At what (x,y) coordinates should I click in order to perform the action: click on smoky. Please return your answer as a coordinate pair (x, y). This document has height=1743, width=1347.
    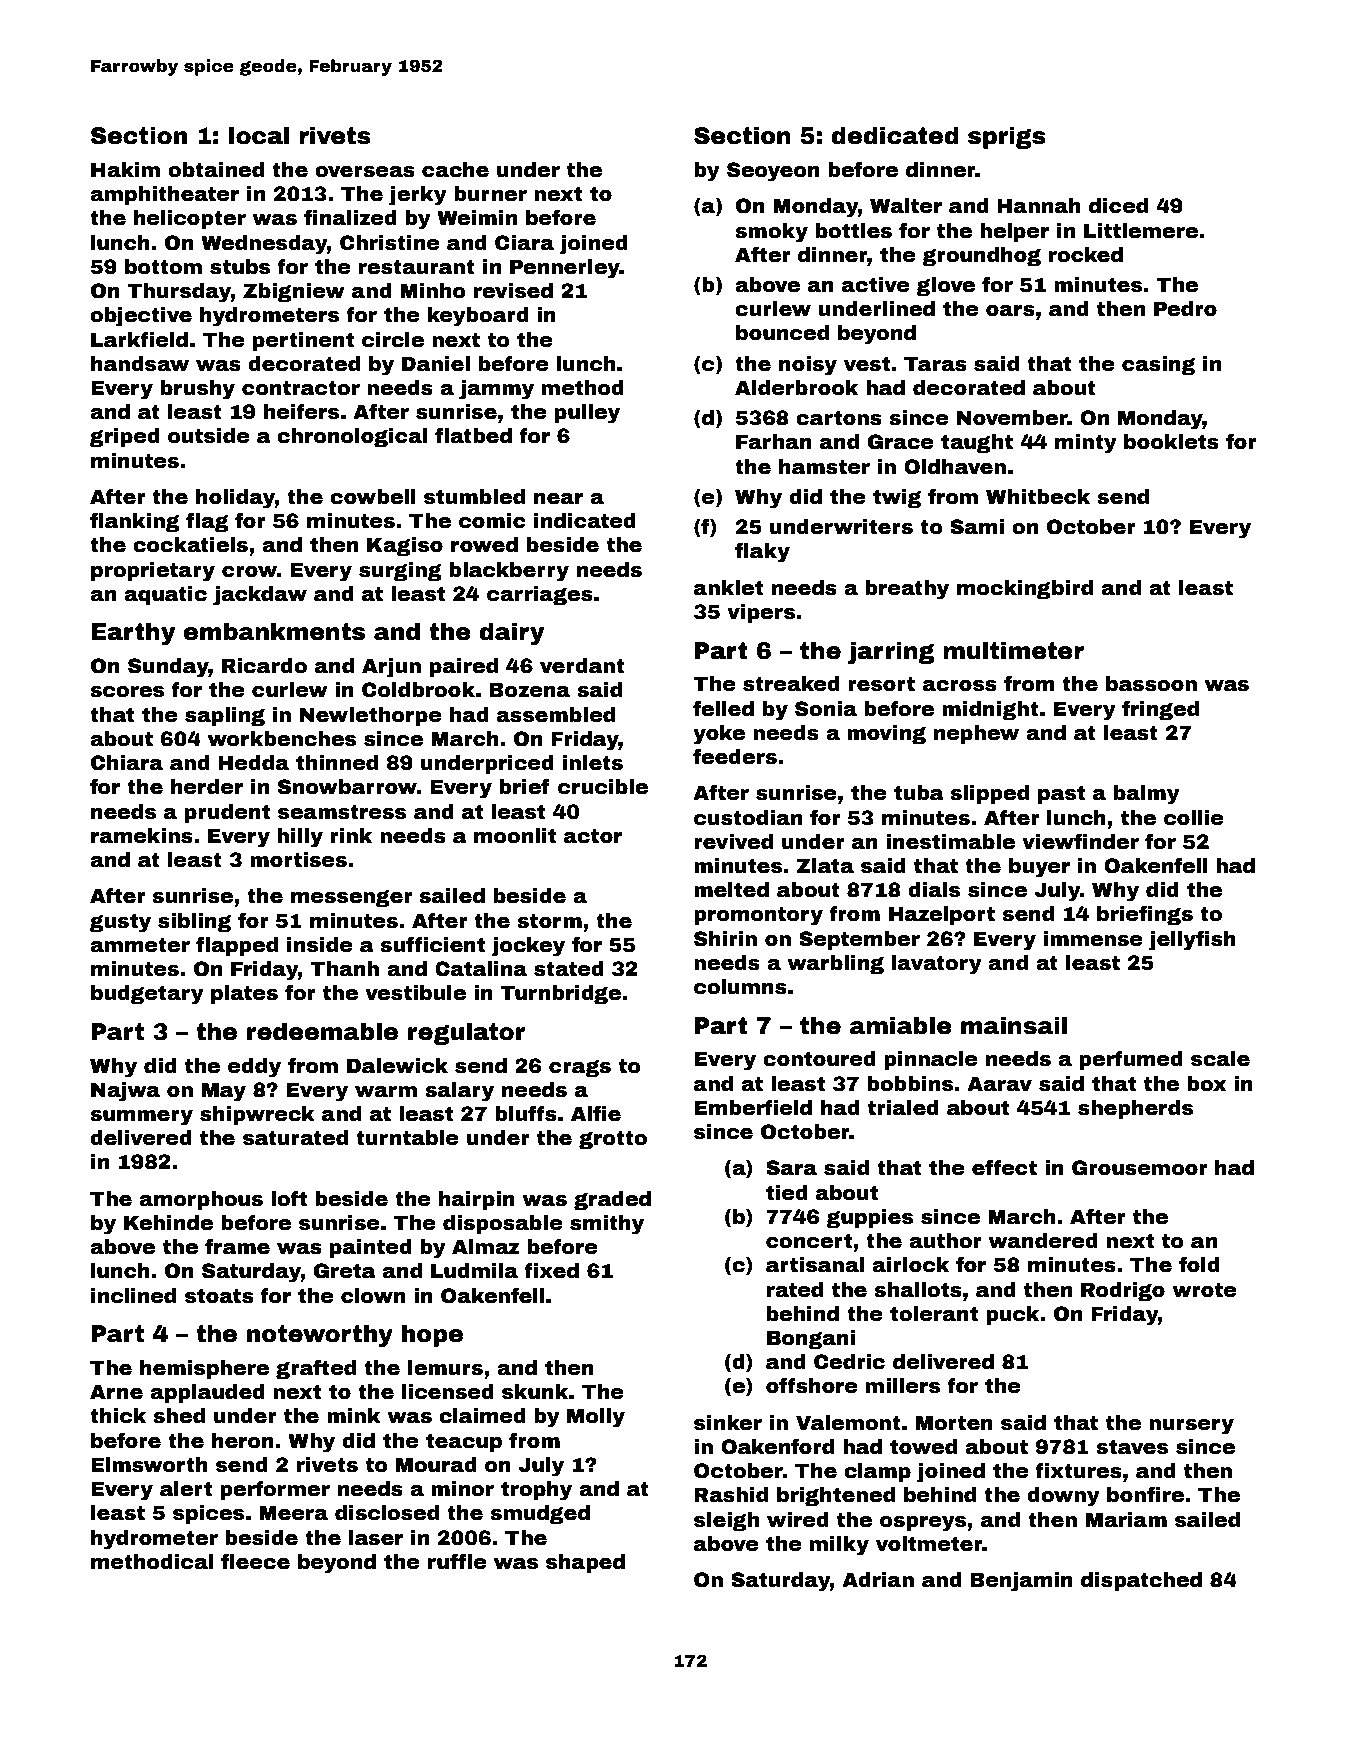
    Looking at the image, I should click on (771, 233).
